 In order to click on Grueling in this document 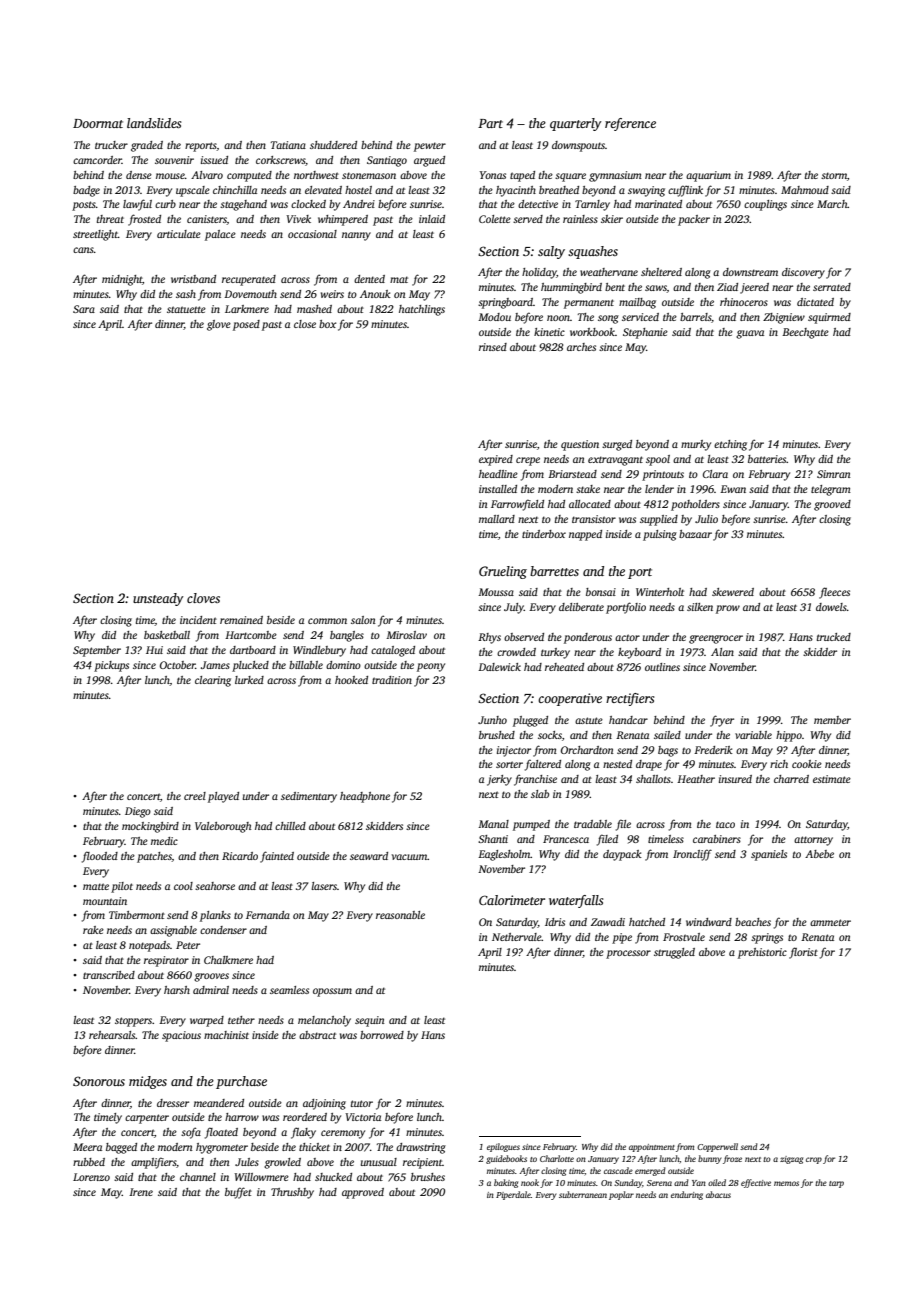, I will do `click(503, 572)`.
